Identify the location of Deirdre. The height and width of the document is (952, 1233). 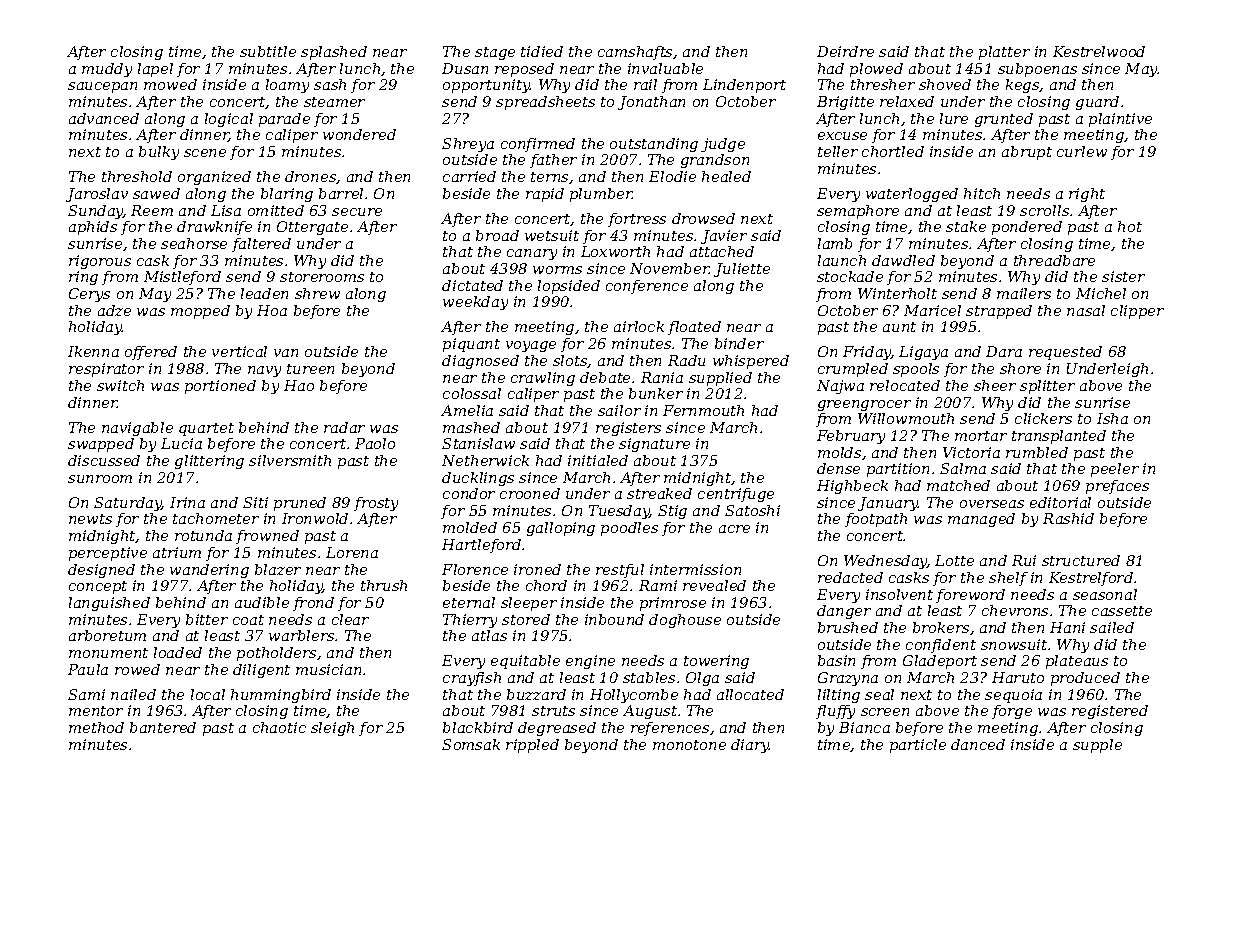
(845, 51).
